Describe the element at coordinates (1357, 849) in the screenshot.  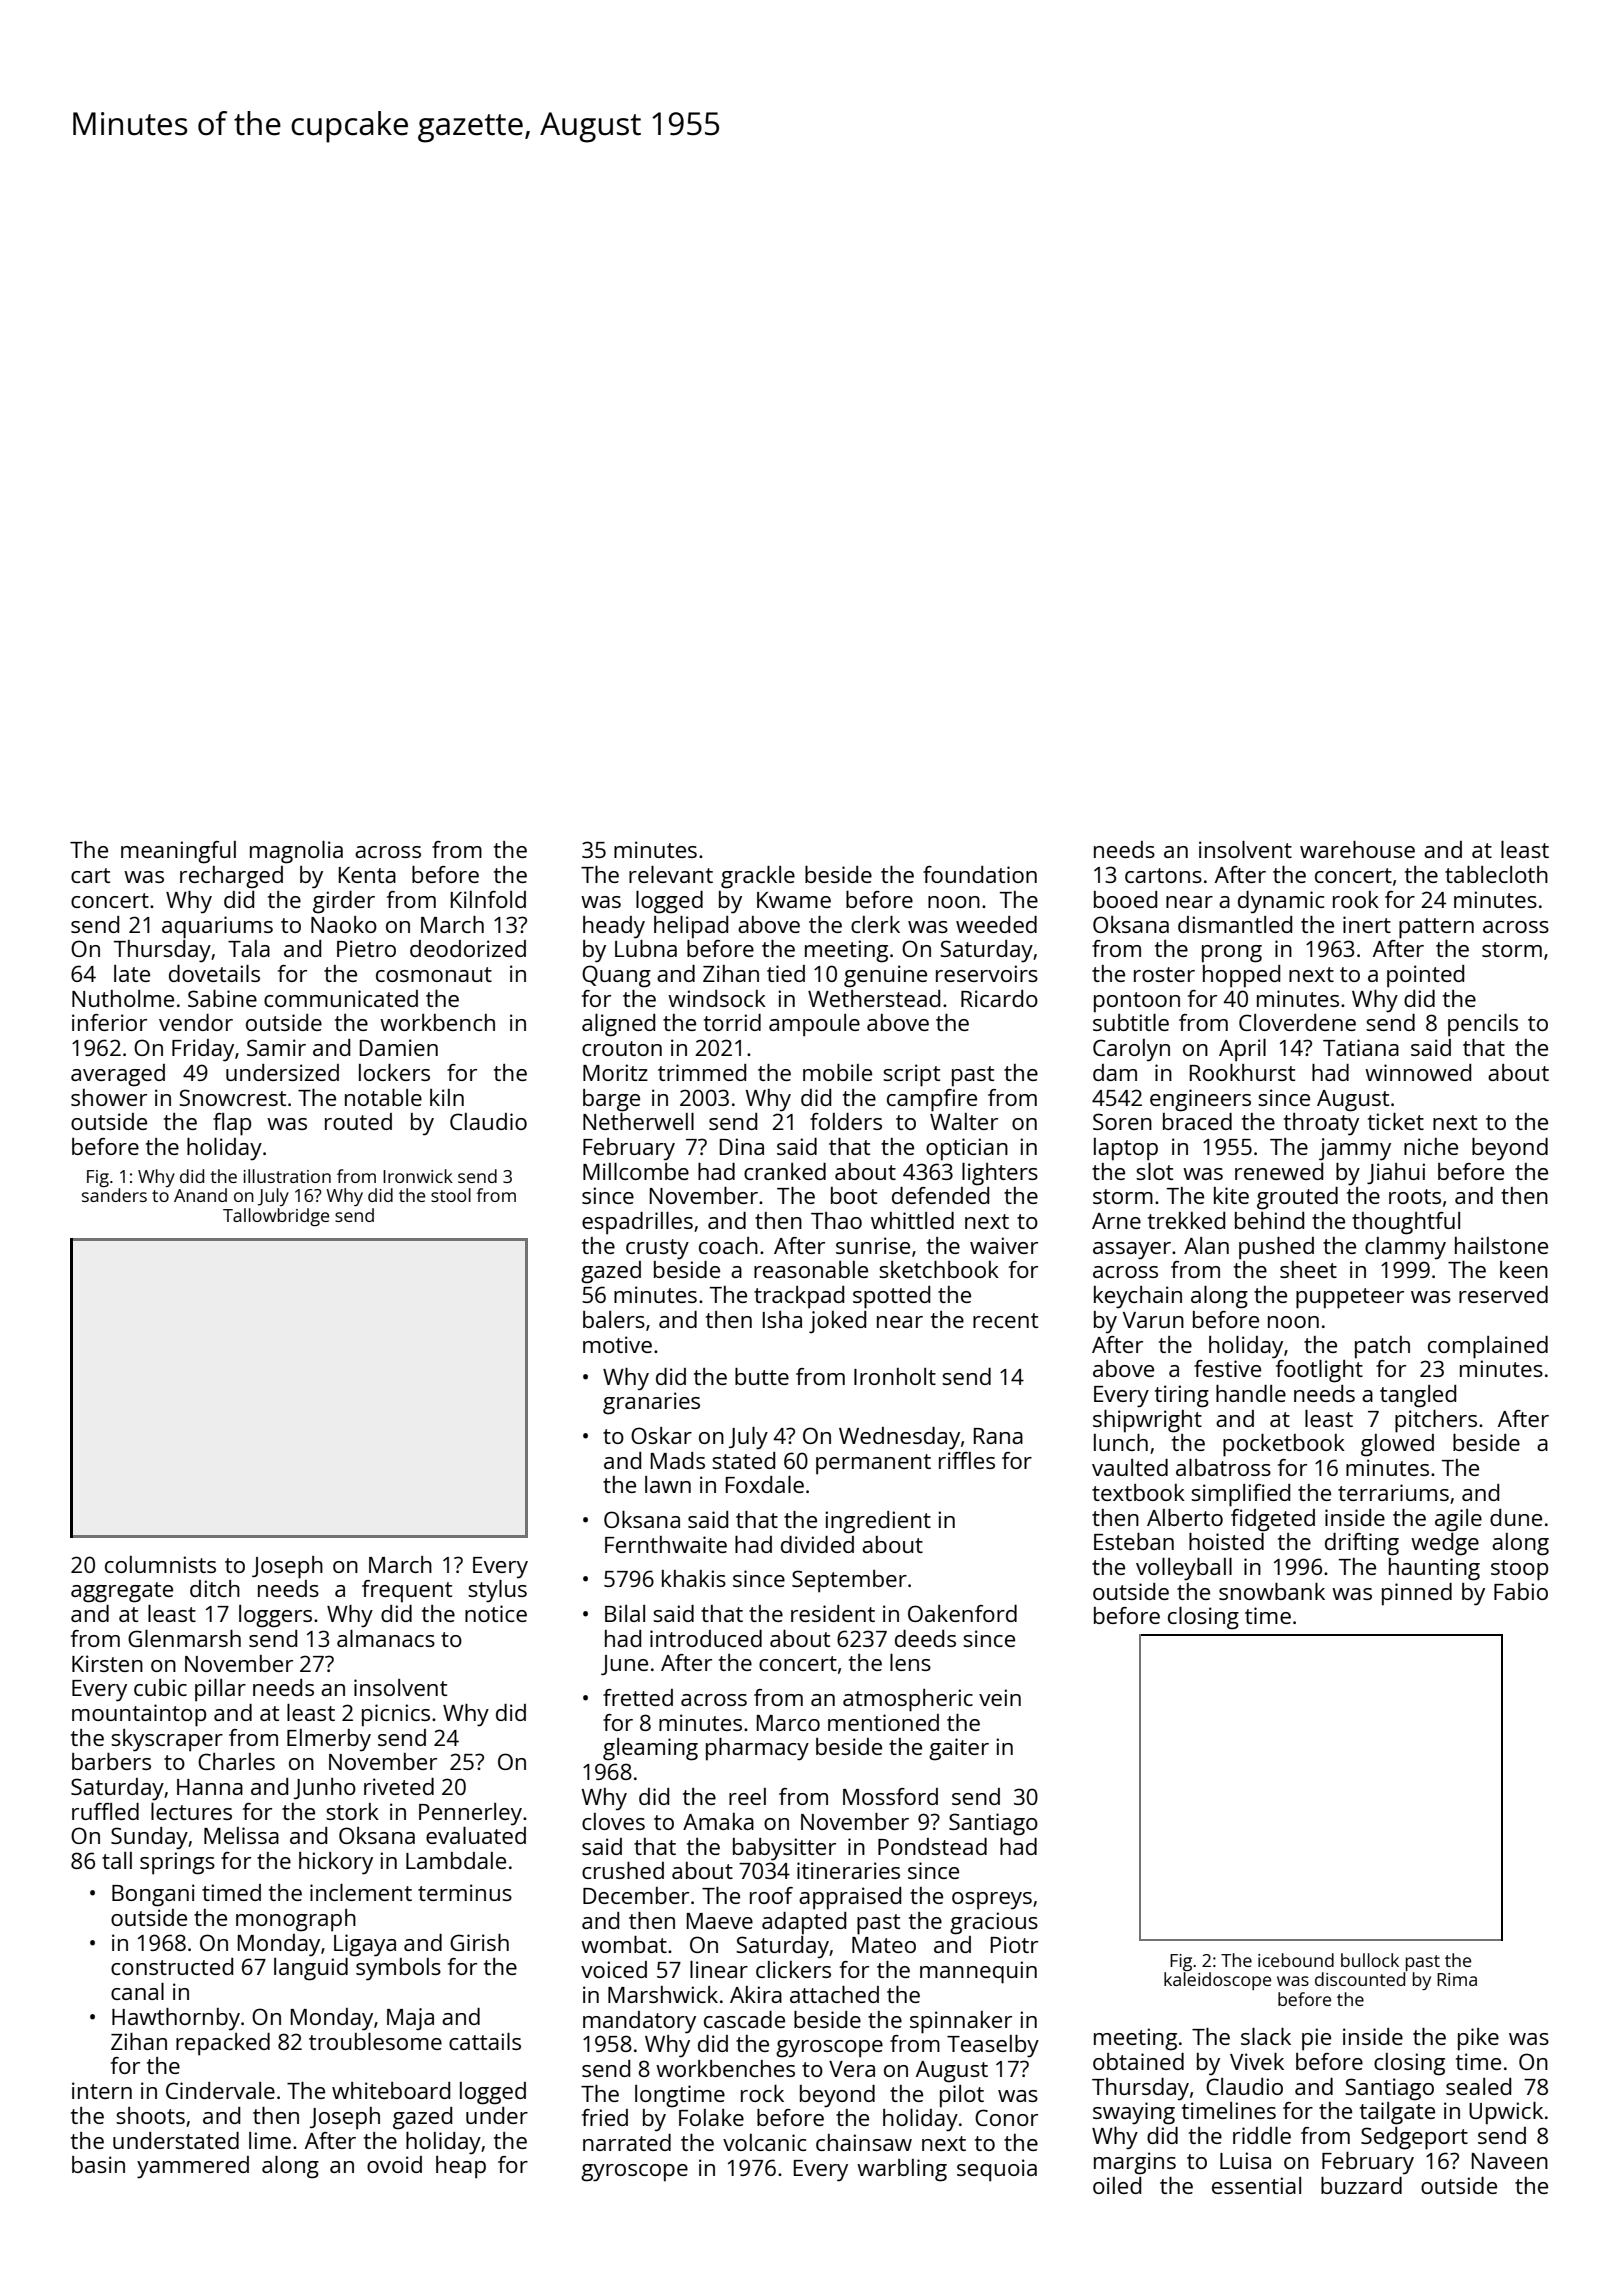
I see `warehouse` at that location.
